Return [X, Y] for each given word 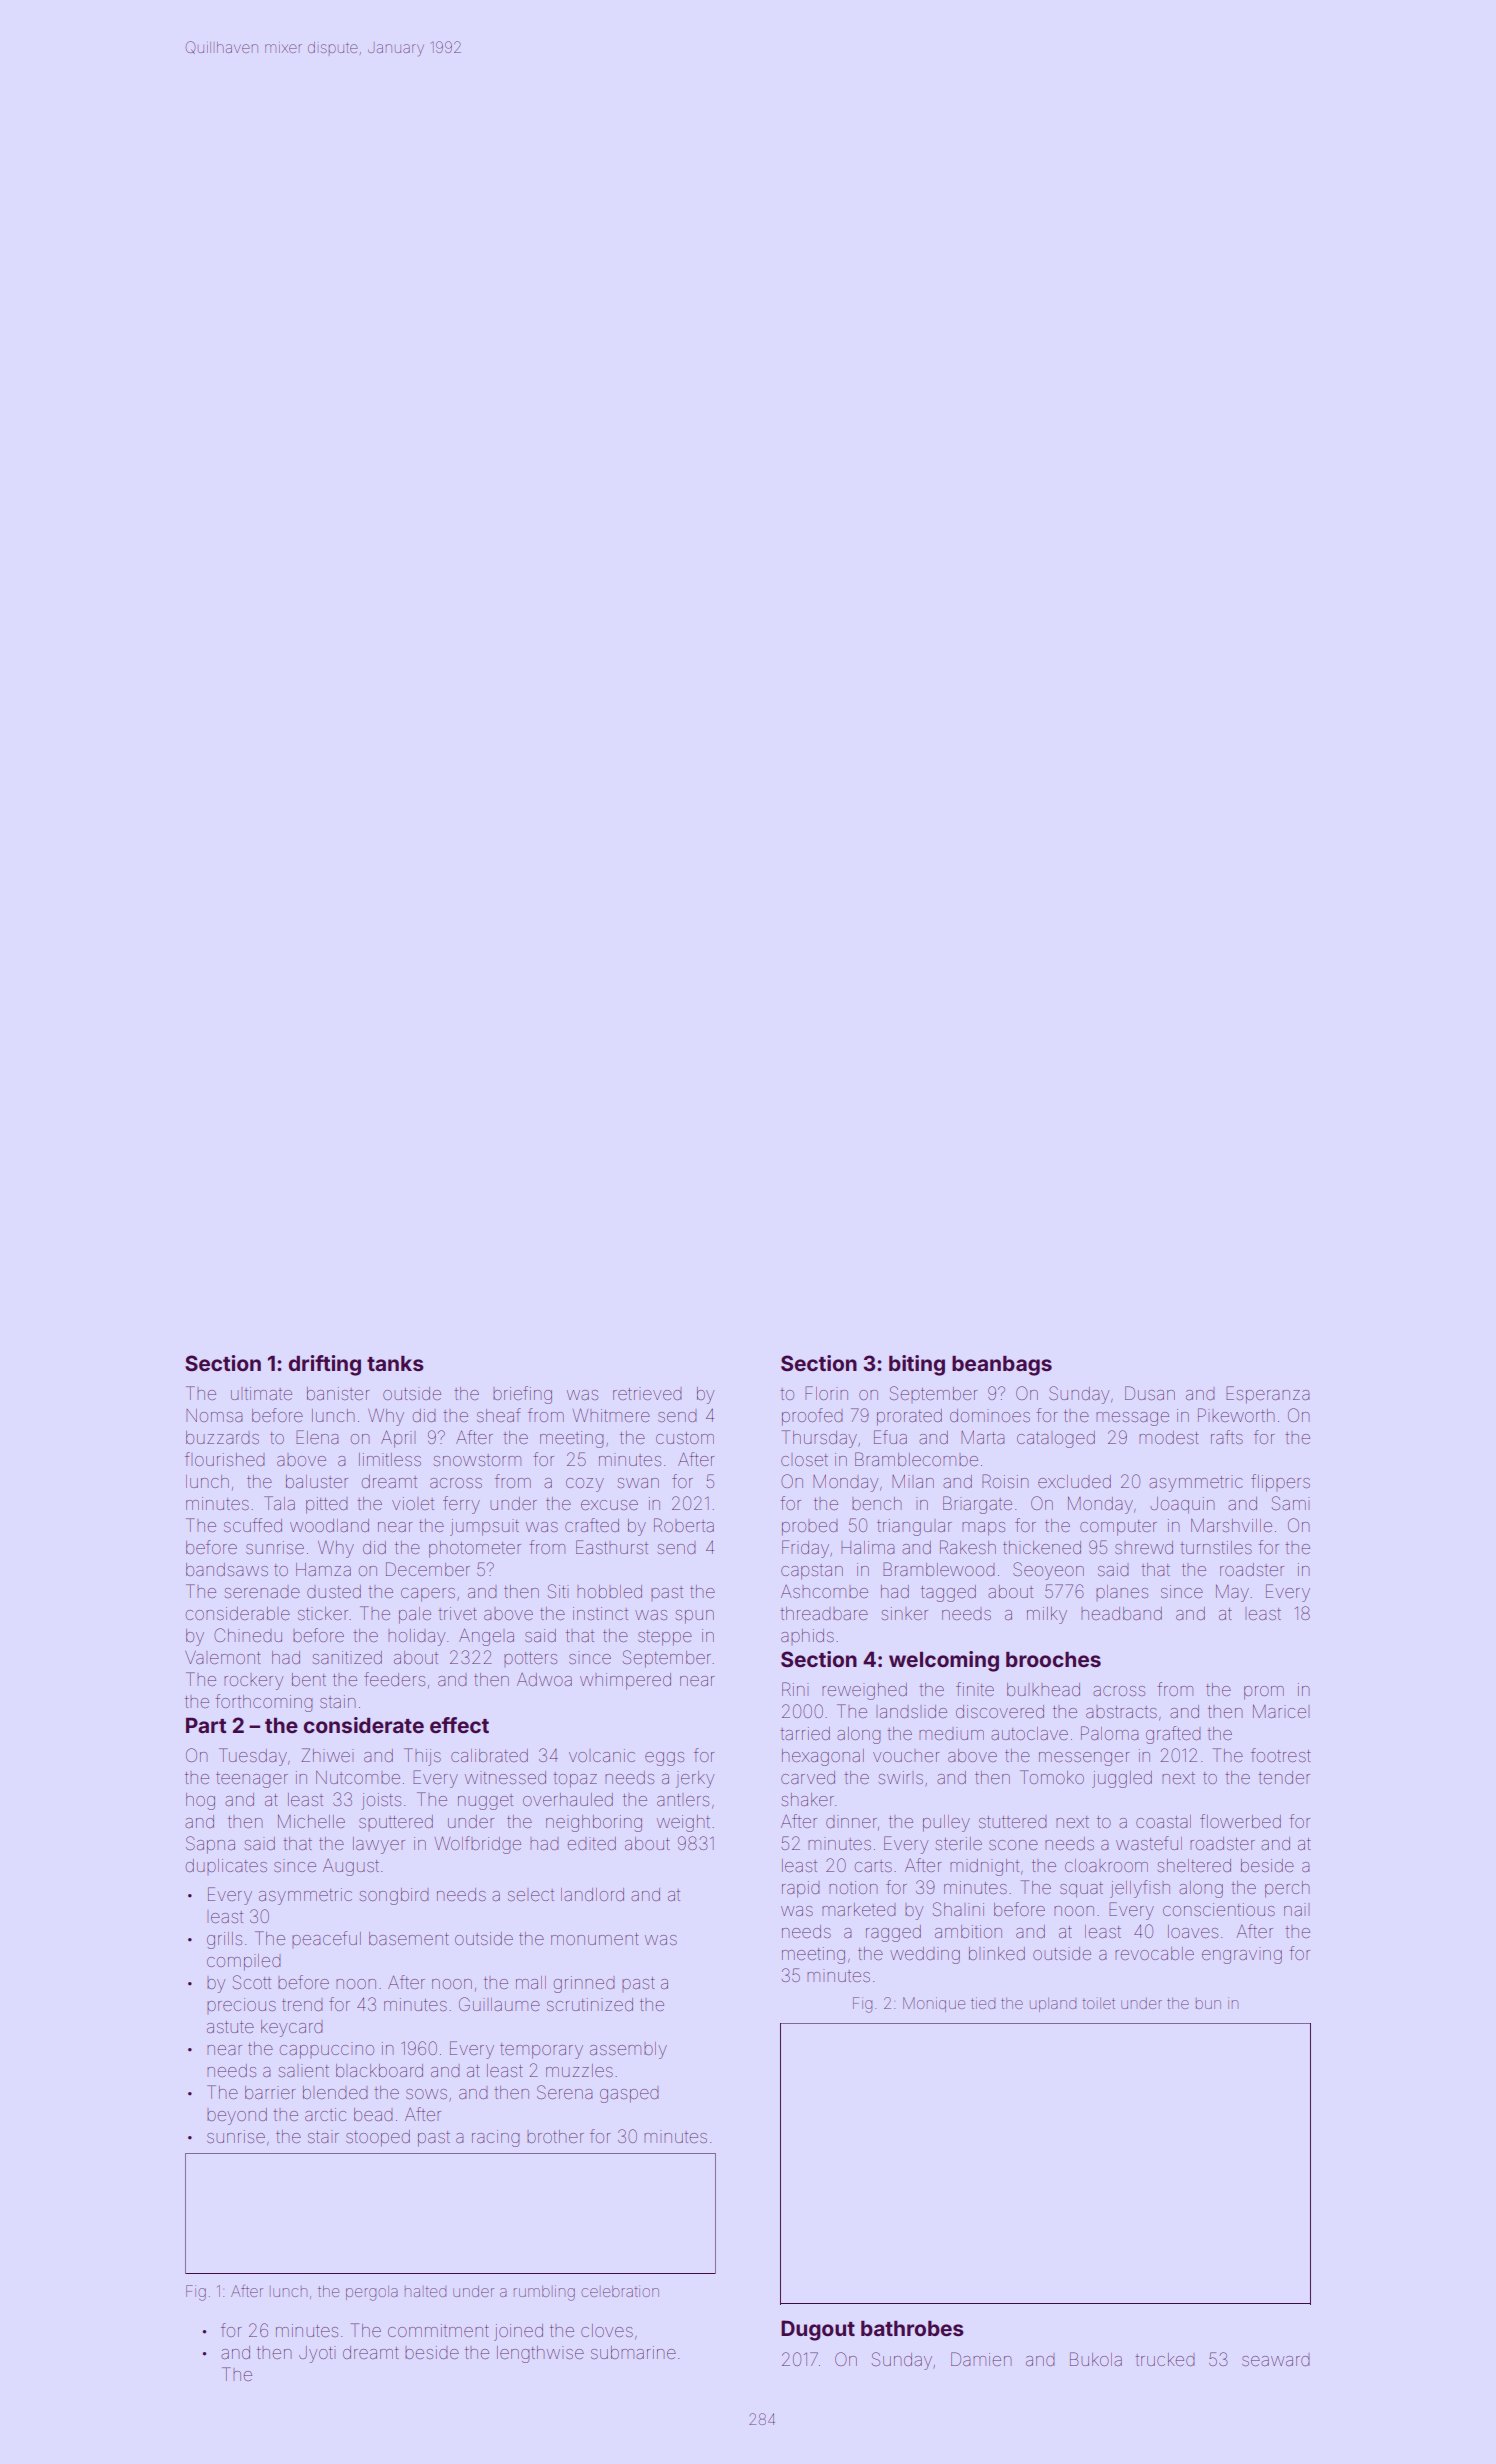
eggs [664, 1759]
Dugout [818, 2330]
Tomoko [1052, 1777]
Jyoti [317, 2354]
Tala [279, 1503]
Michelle [311, 1821]
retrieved [647, 1393]
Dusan [1150, 1393]
